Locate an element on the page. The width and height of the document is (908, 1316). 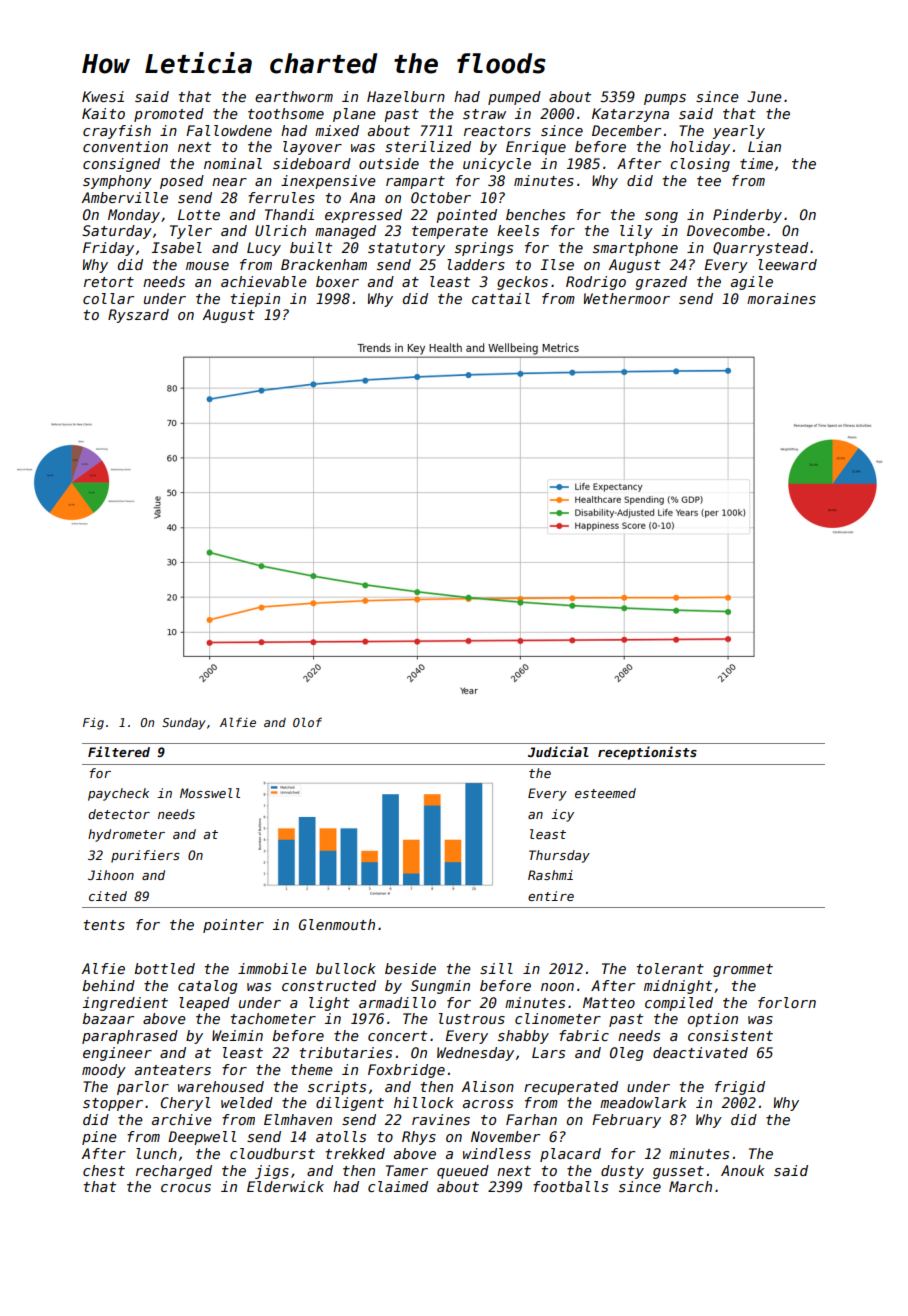
Cheryl is located at coordinates (185, 1104).
